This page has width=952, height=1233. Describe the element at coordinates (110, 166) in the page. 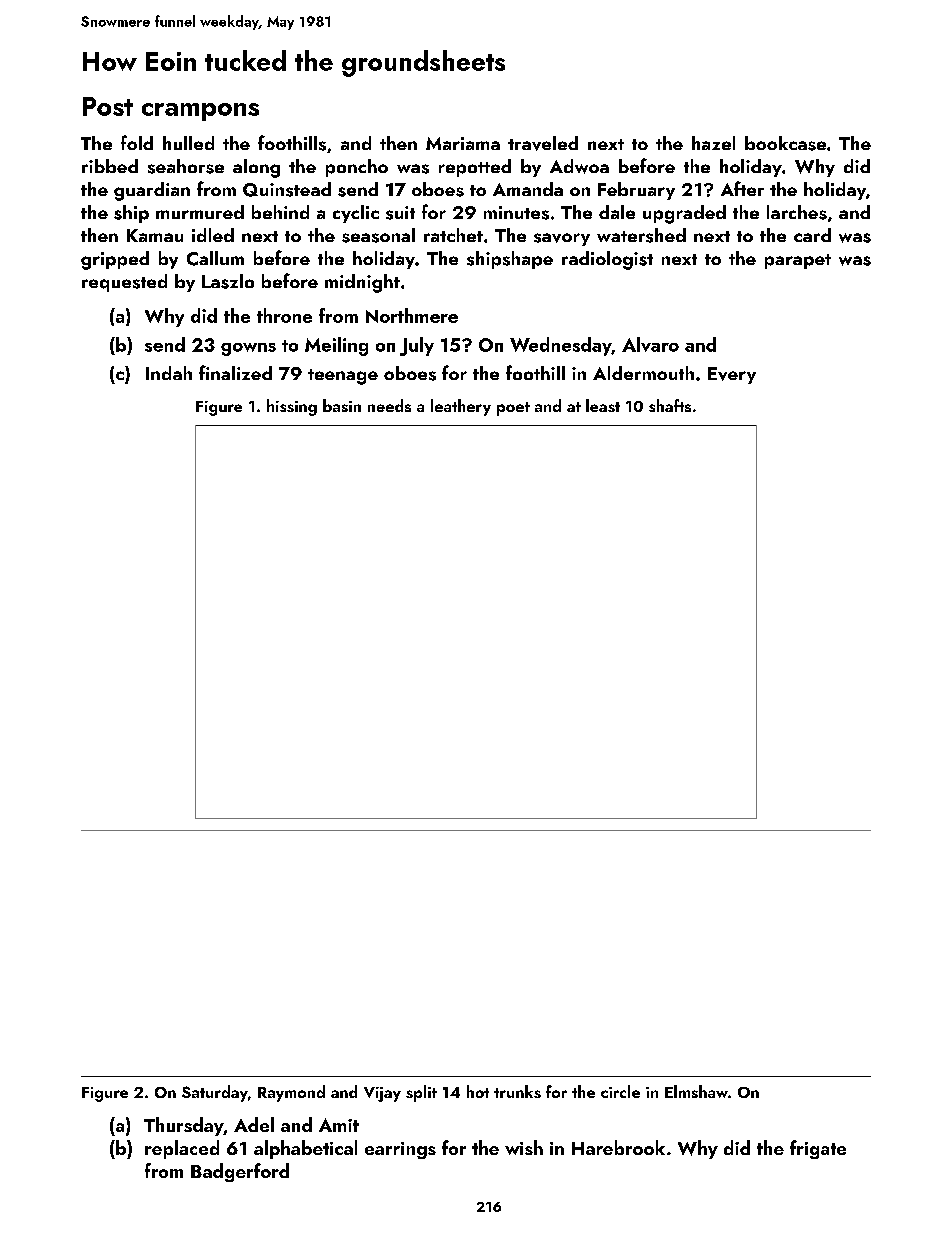

I see `ribbed` at that location.
